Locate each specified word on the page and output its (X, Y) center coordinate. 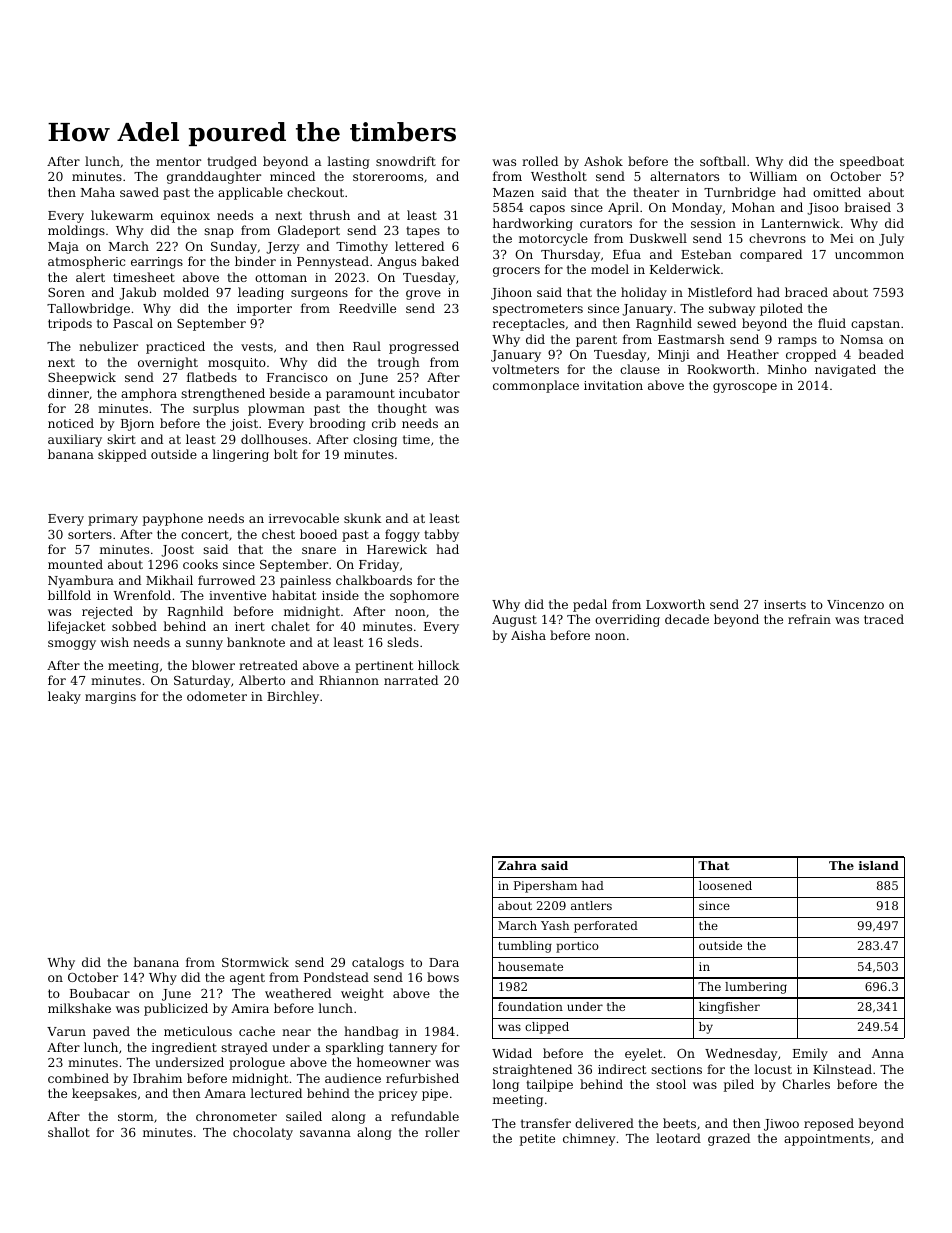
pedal (590, 605)
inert (250, 626)
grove (423, 295)
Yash (555, 925)
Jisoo (823, 209)
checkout (315, 192)
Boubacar (100, 993)
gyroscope (745, 388)
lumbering (756, 988)
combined (78, 1078)
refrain (809, 619)
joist (244, 425)
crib (384, 423)
